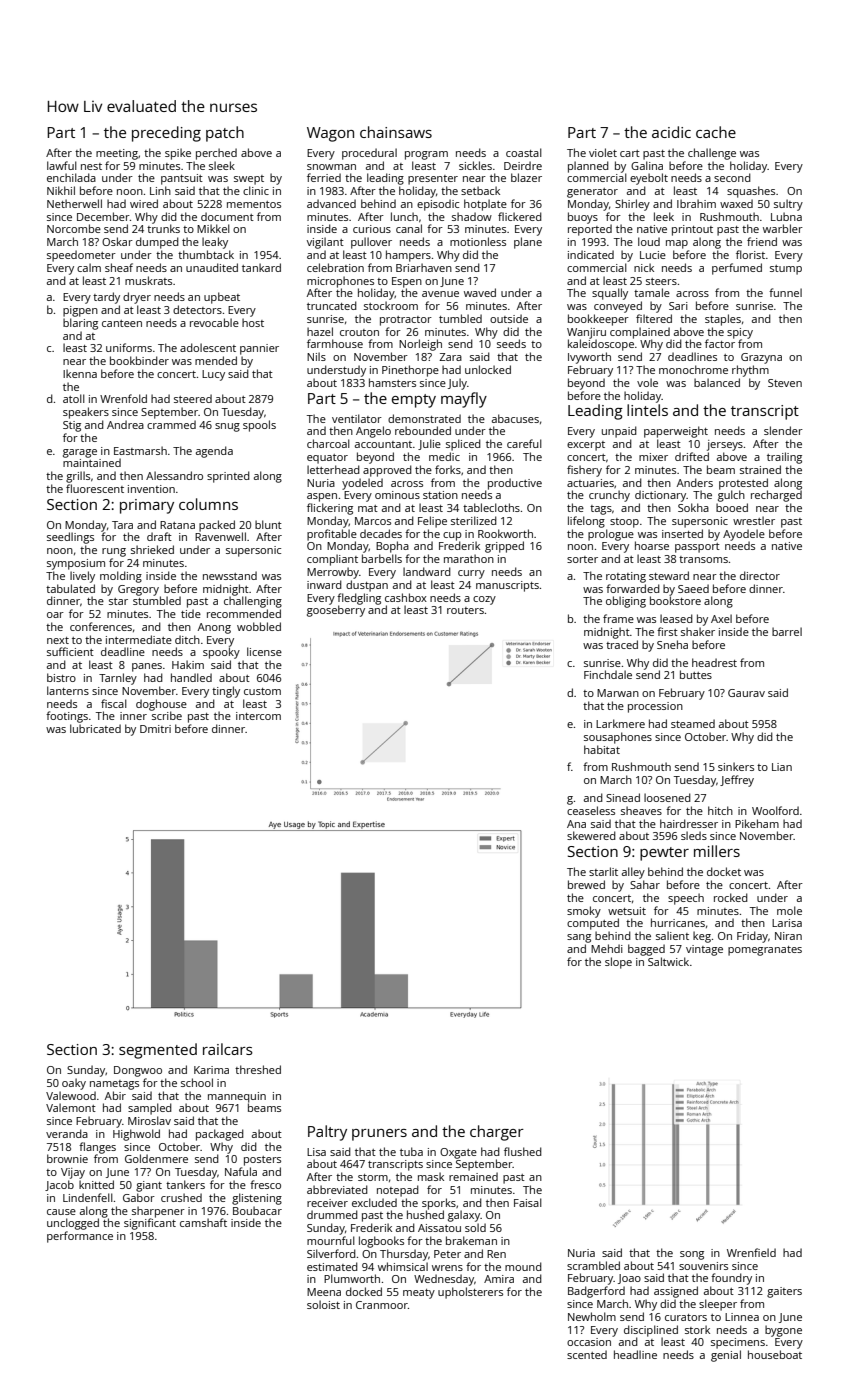  What do you see at coordinates (95, 728) in the screenshot?
I see `lubricated` at bounding box center [95, 728].
